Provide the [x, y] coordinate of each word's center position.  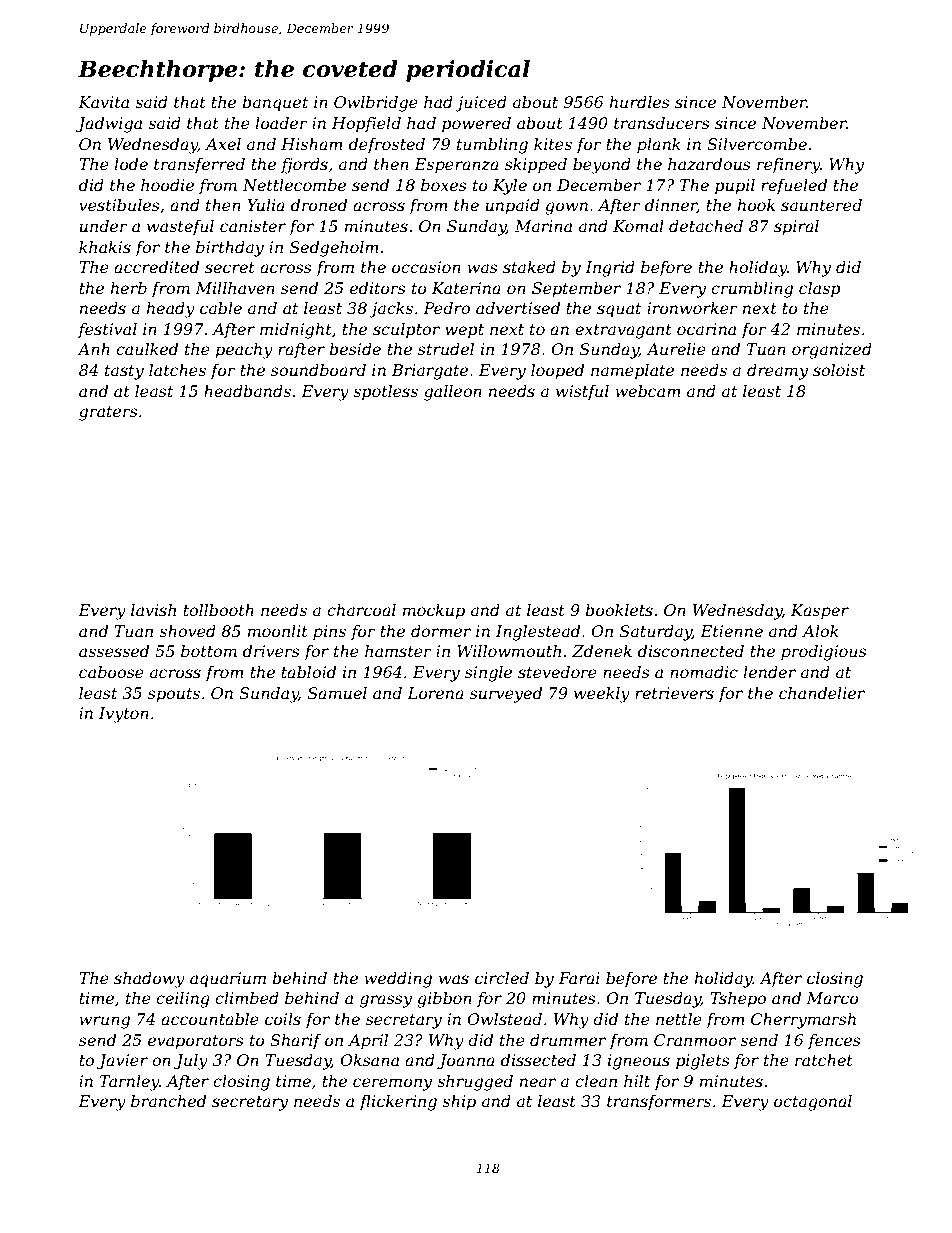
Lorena [435, 693]
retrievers [674, 693]
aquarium [228, 980]
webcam [648, 391]
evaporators [196, 1042]
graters [108, 413]
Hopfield [366, 125]
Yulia [266, 205]
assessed [114, 651]
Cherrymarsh [803, 1021]
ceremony [392, 1084]
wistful [582, 392]
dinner [671, 206]
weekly [602, 695]
